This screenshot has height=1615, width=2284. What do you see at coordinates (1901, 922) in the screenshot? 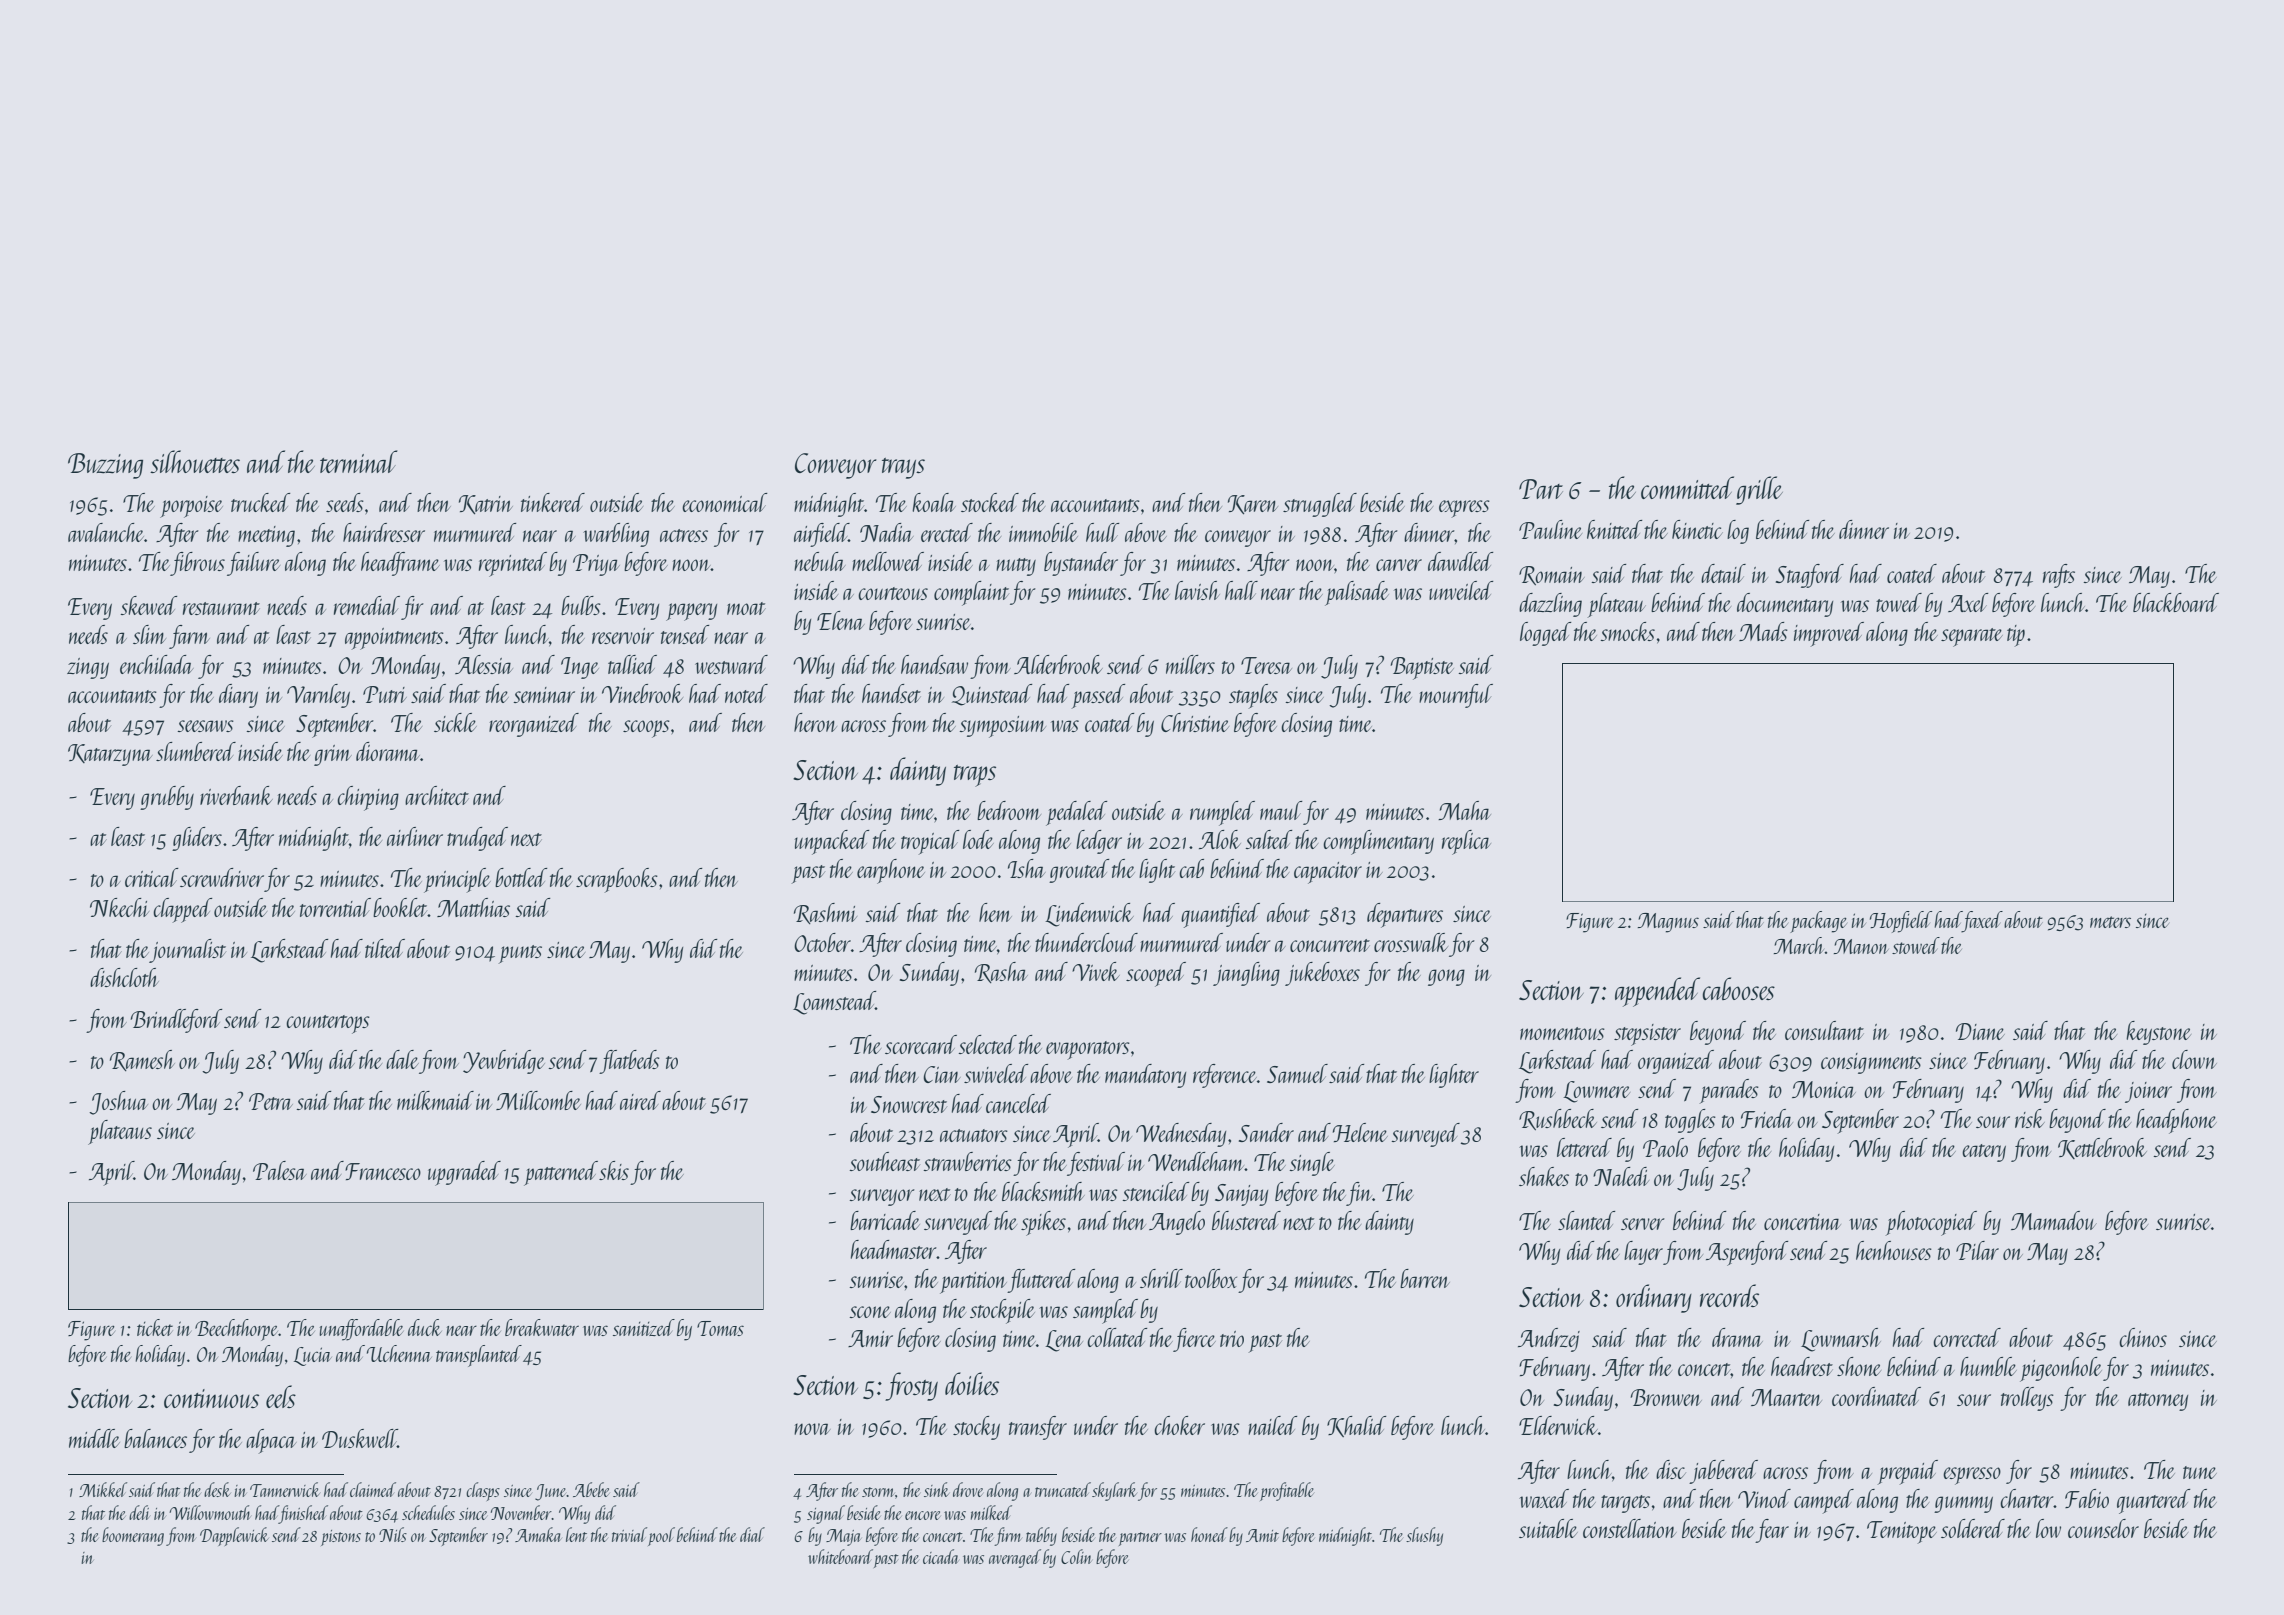
I see `Hopfield` at bounding box center [1901, 922].
